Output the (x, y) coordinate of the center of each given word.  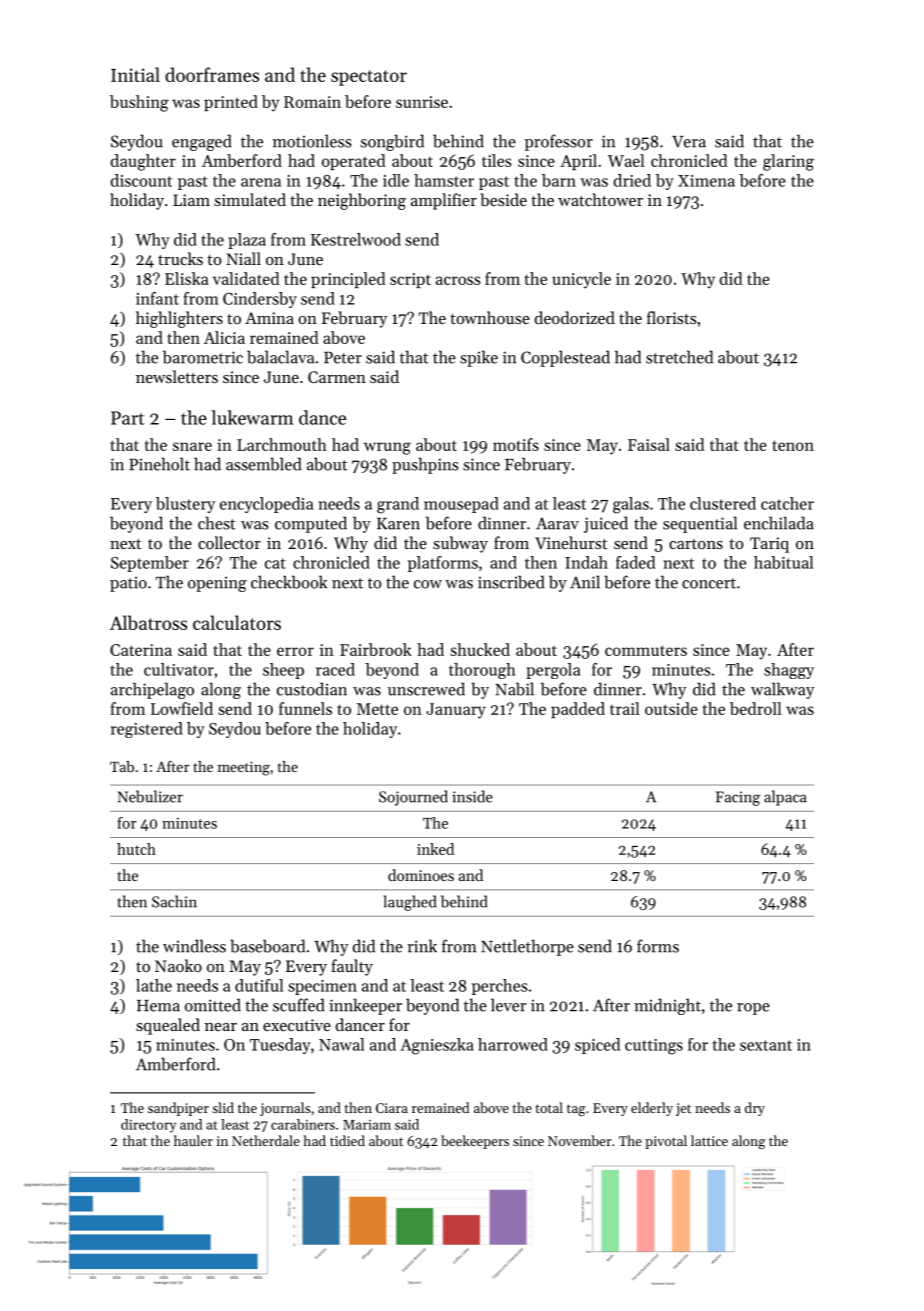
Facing (738, 798)
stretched (679, 357)
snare (192, 446)
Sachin (174, 901)
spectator (369, 78)
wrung (387, 448)
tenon (793, 445)
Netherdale (266, 1140)
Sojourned (413, 798)
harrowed (513, 1044)
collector (229, 542)
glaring (788, 162)
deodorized (575, 317)
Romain (312, 102)
